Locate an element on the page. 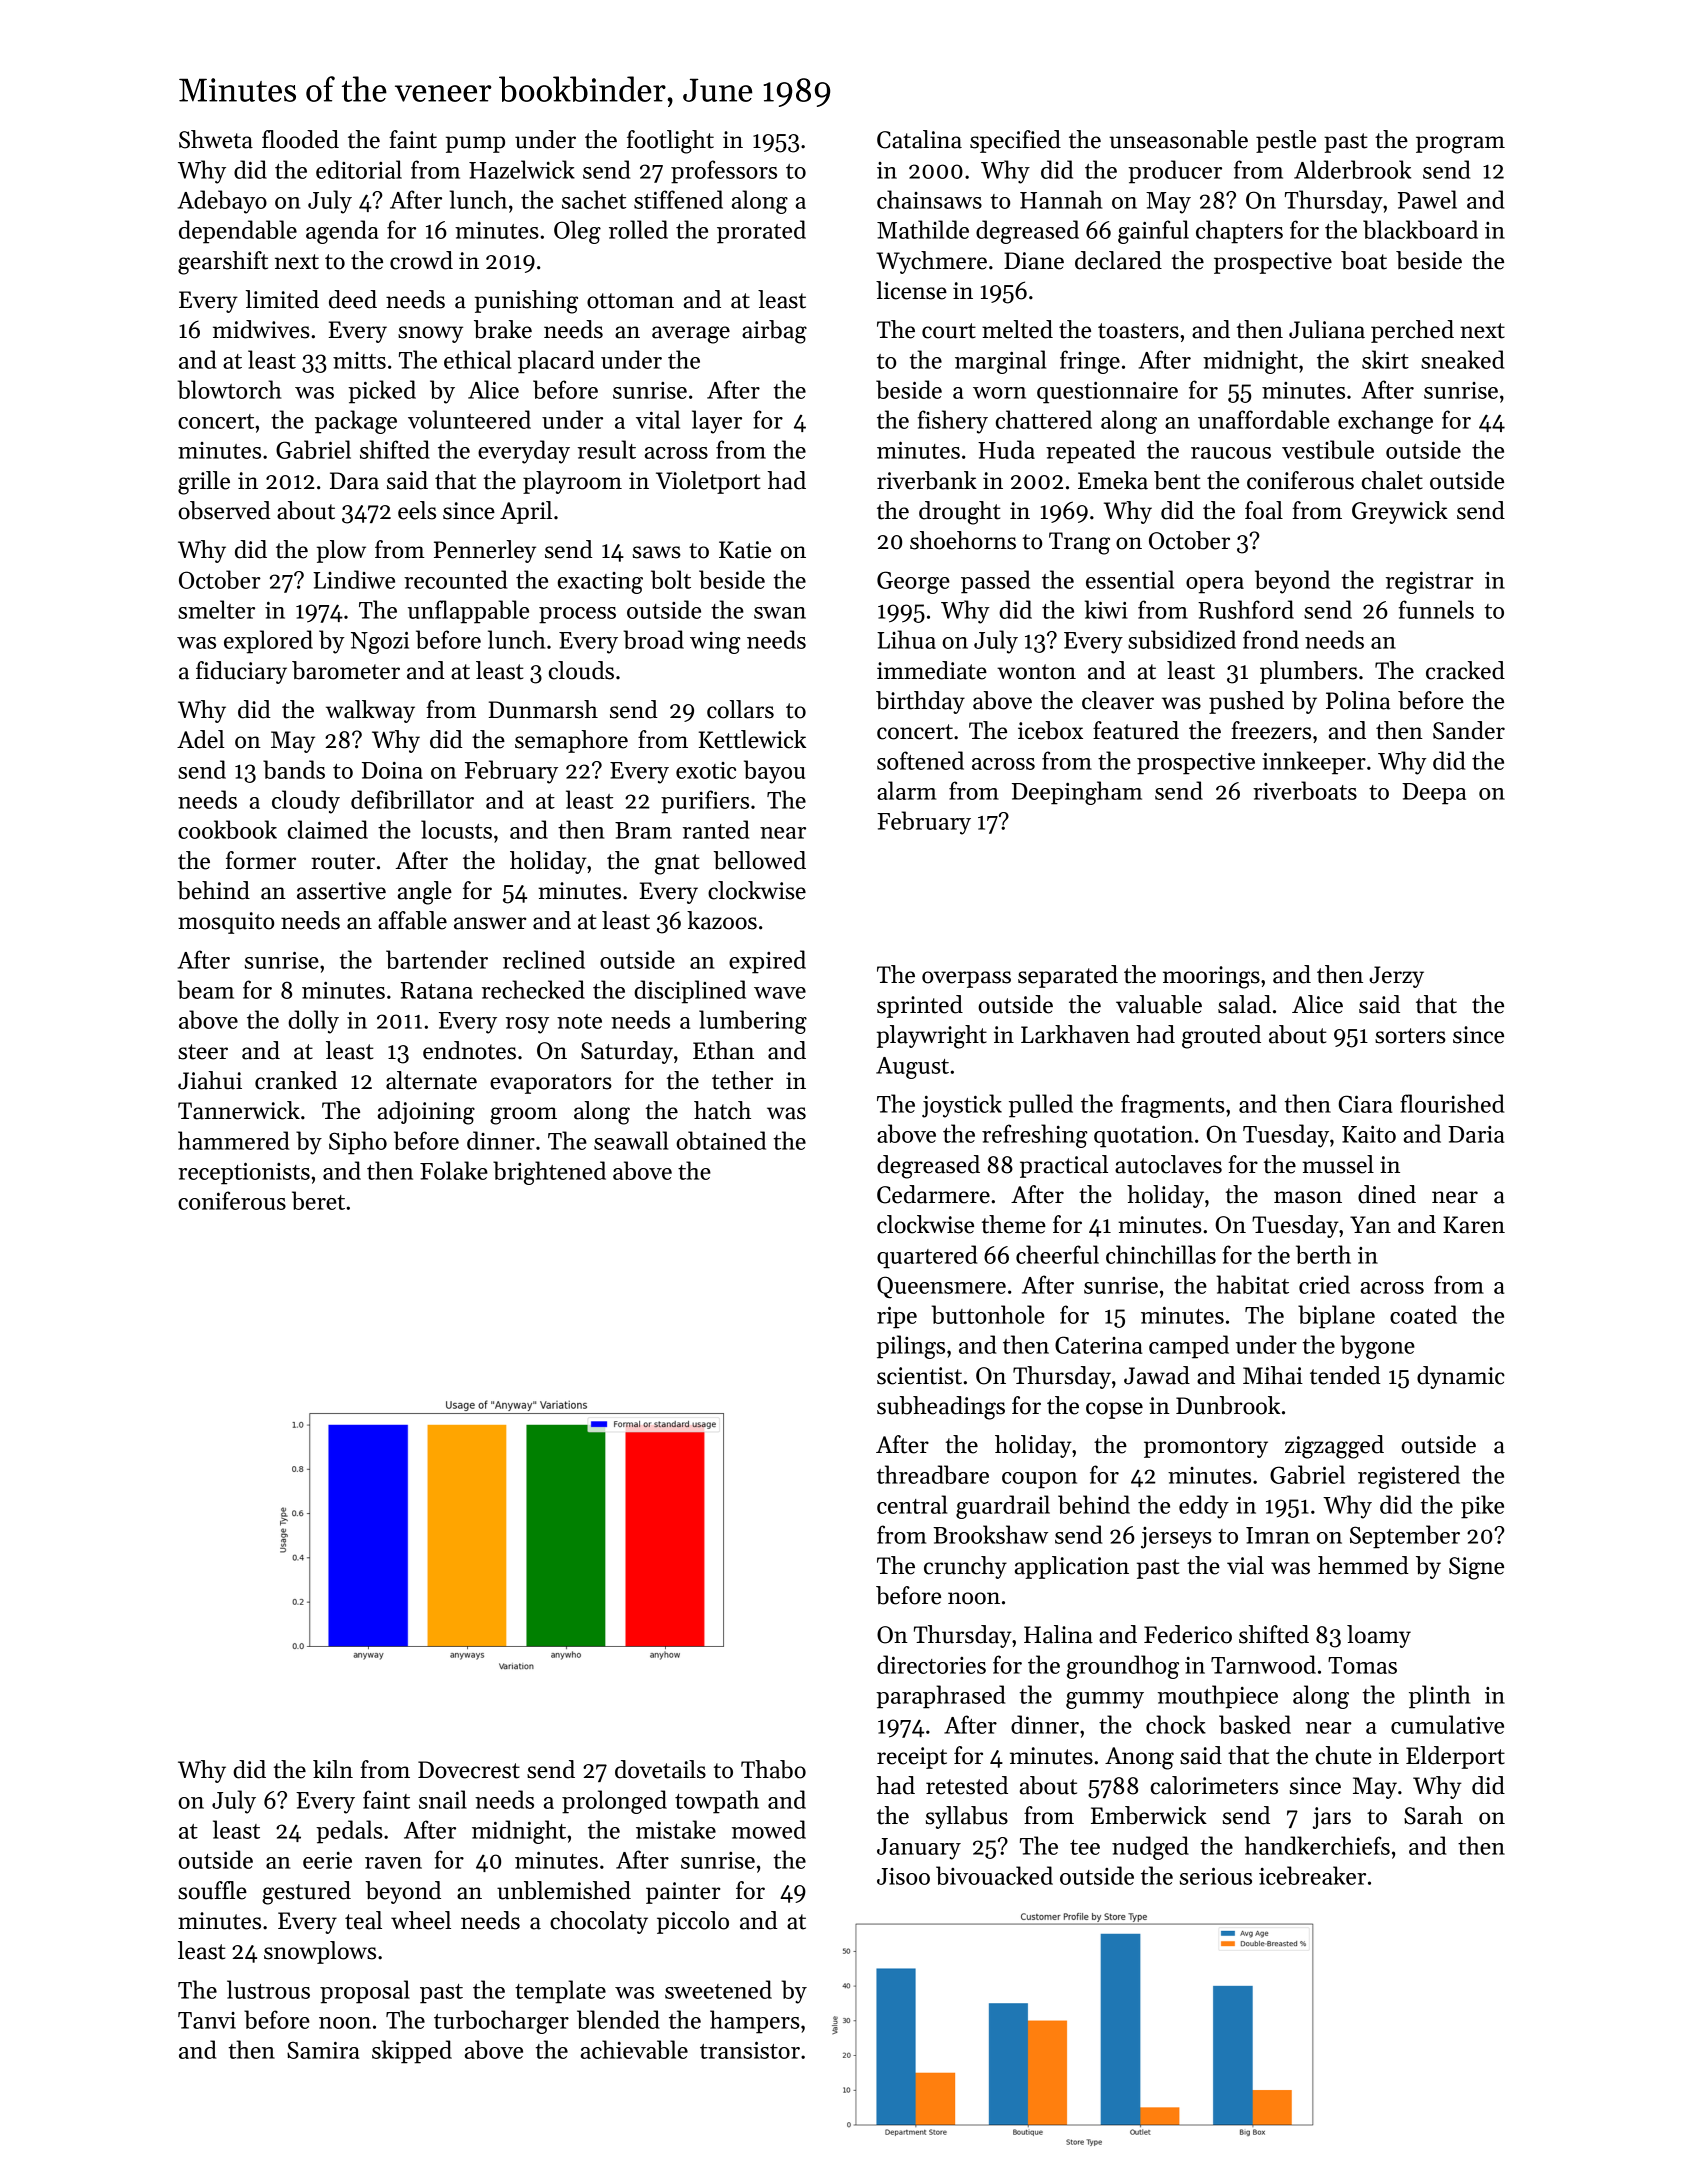  serious is located at coordinates (1216, 1876).
